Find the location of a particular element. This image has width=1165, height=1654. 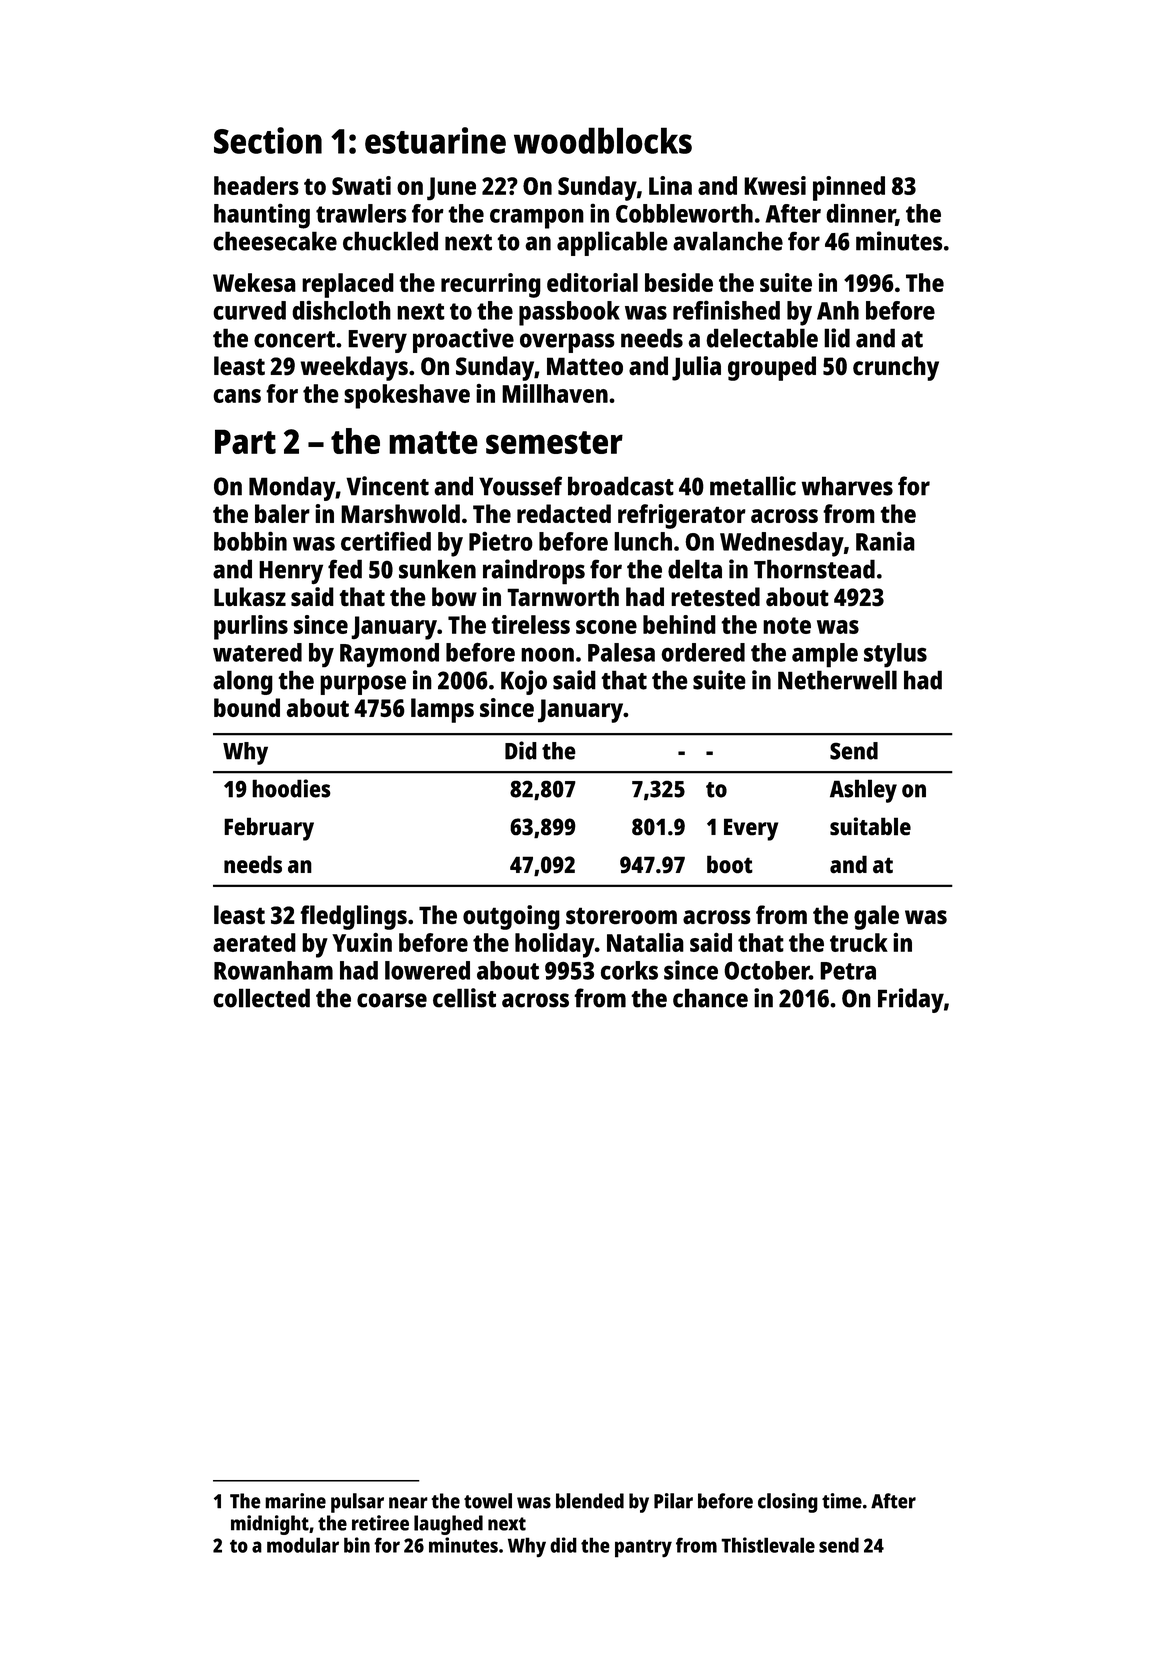

outgoing is located at coordinates (511, 917).
